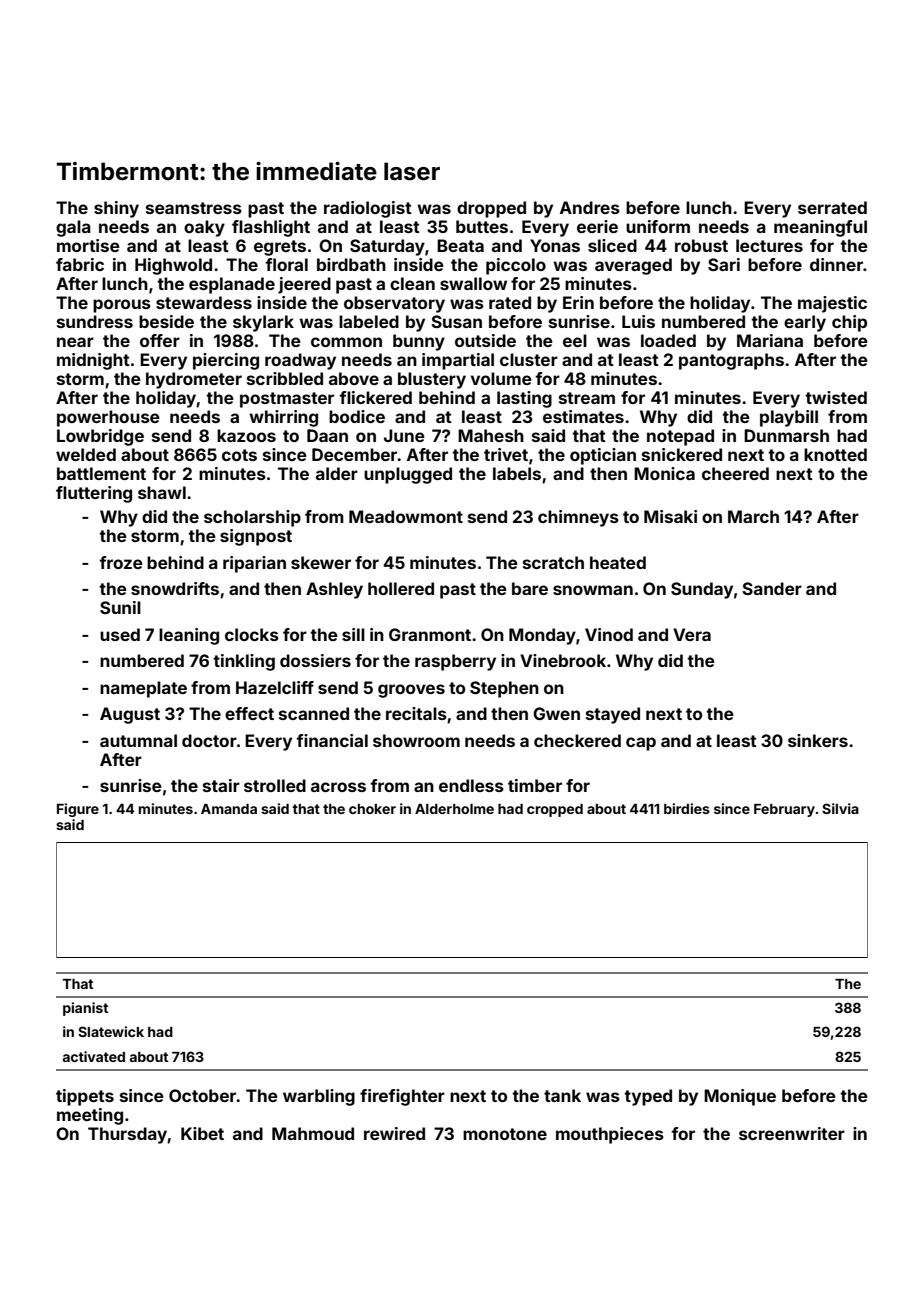  What do you see at coordinates (612, 245) in the screenshot?
I see `sliced` at bounding box center [612, 245].
